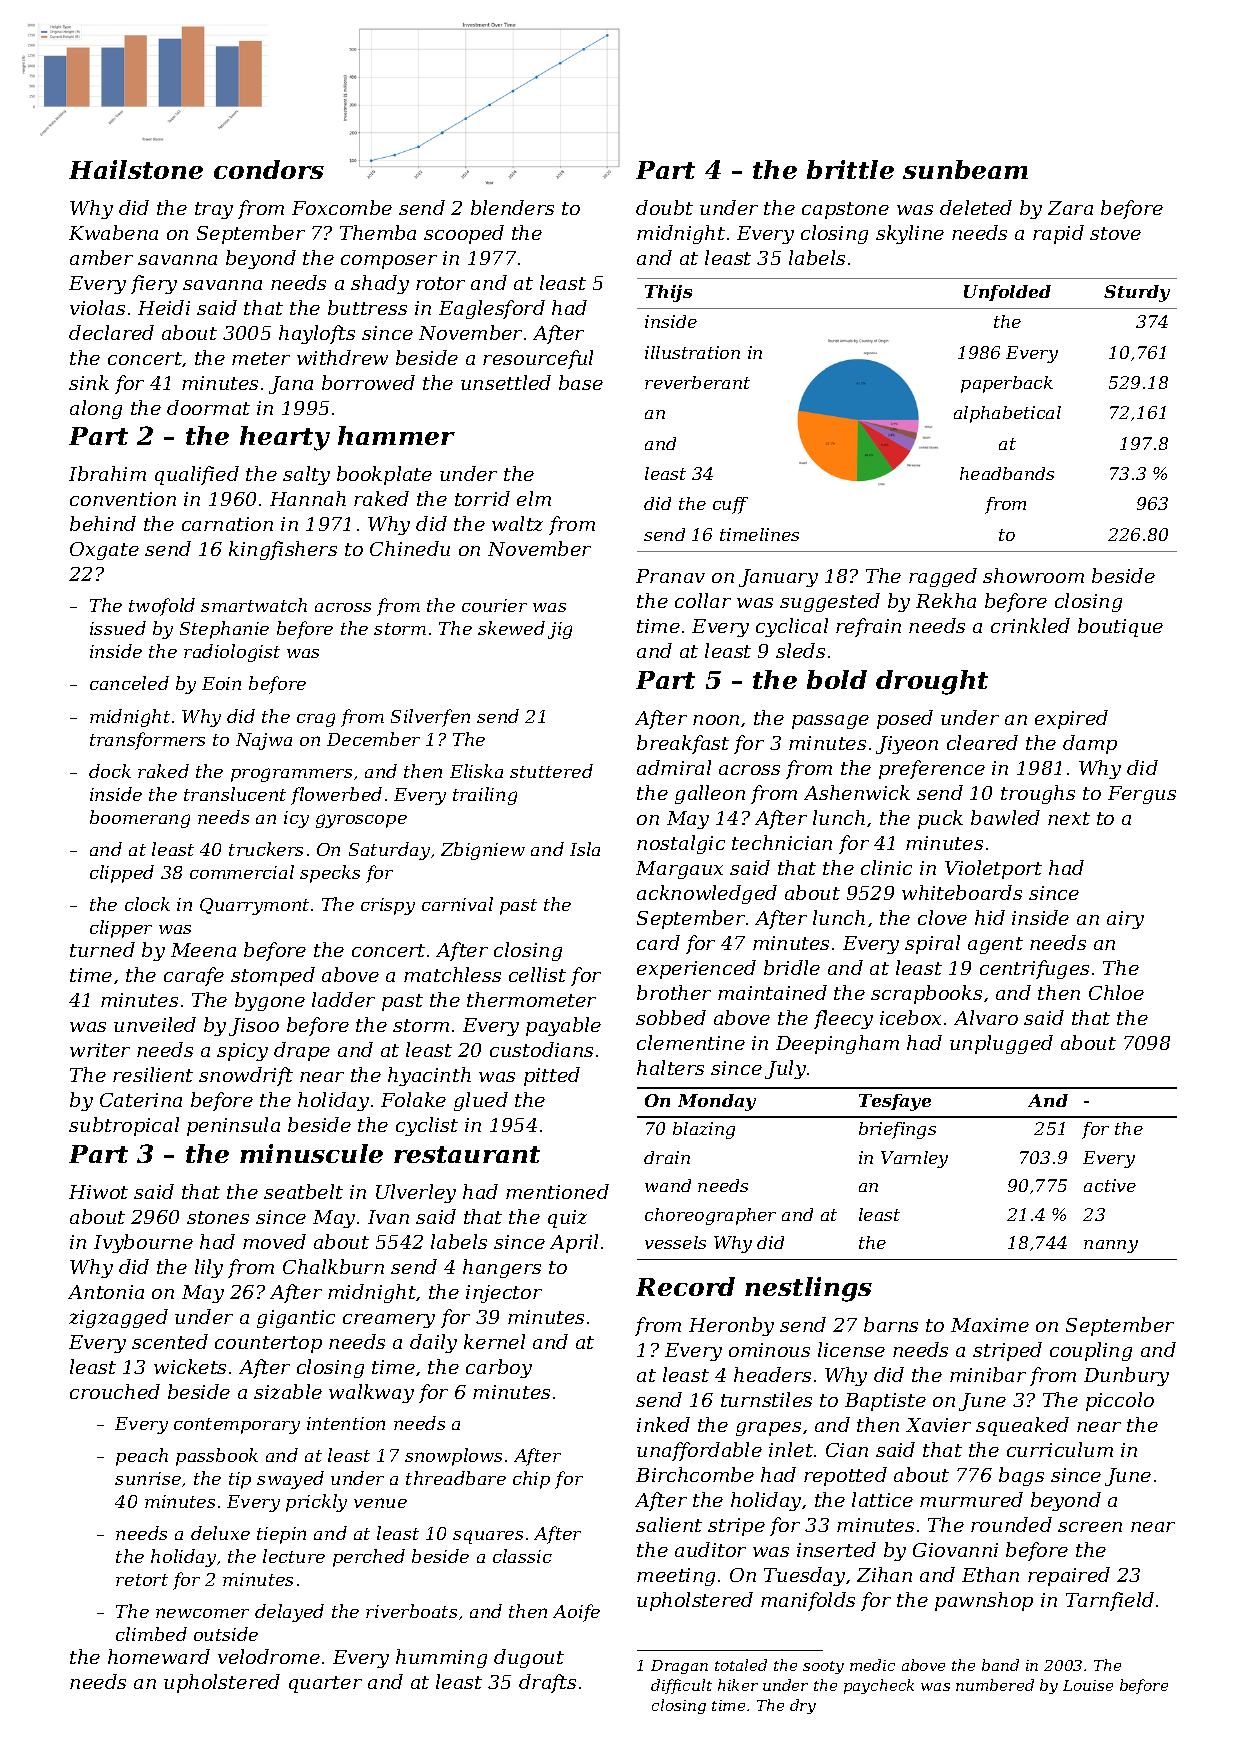  What do you see at coordinates (1110, 1185) in the screenshot?
I see `active` at bounding box center [1110, 1185].
